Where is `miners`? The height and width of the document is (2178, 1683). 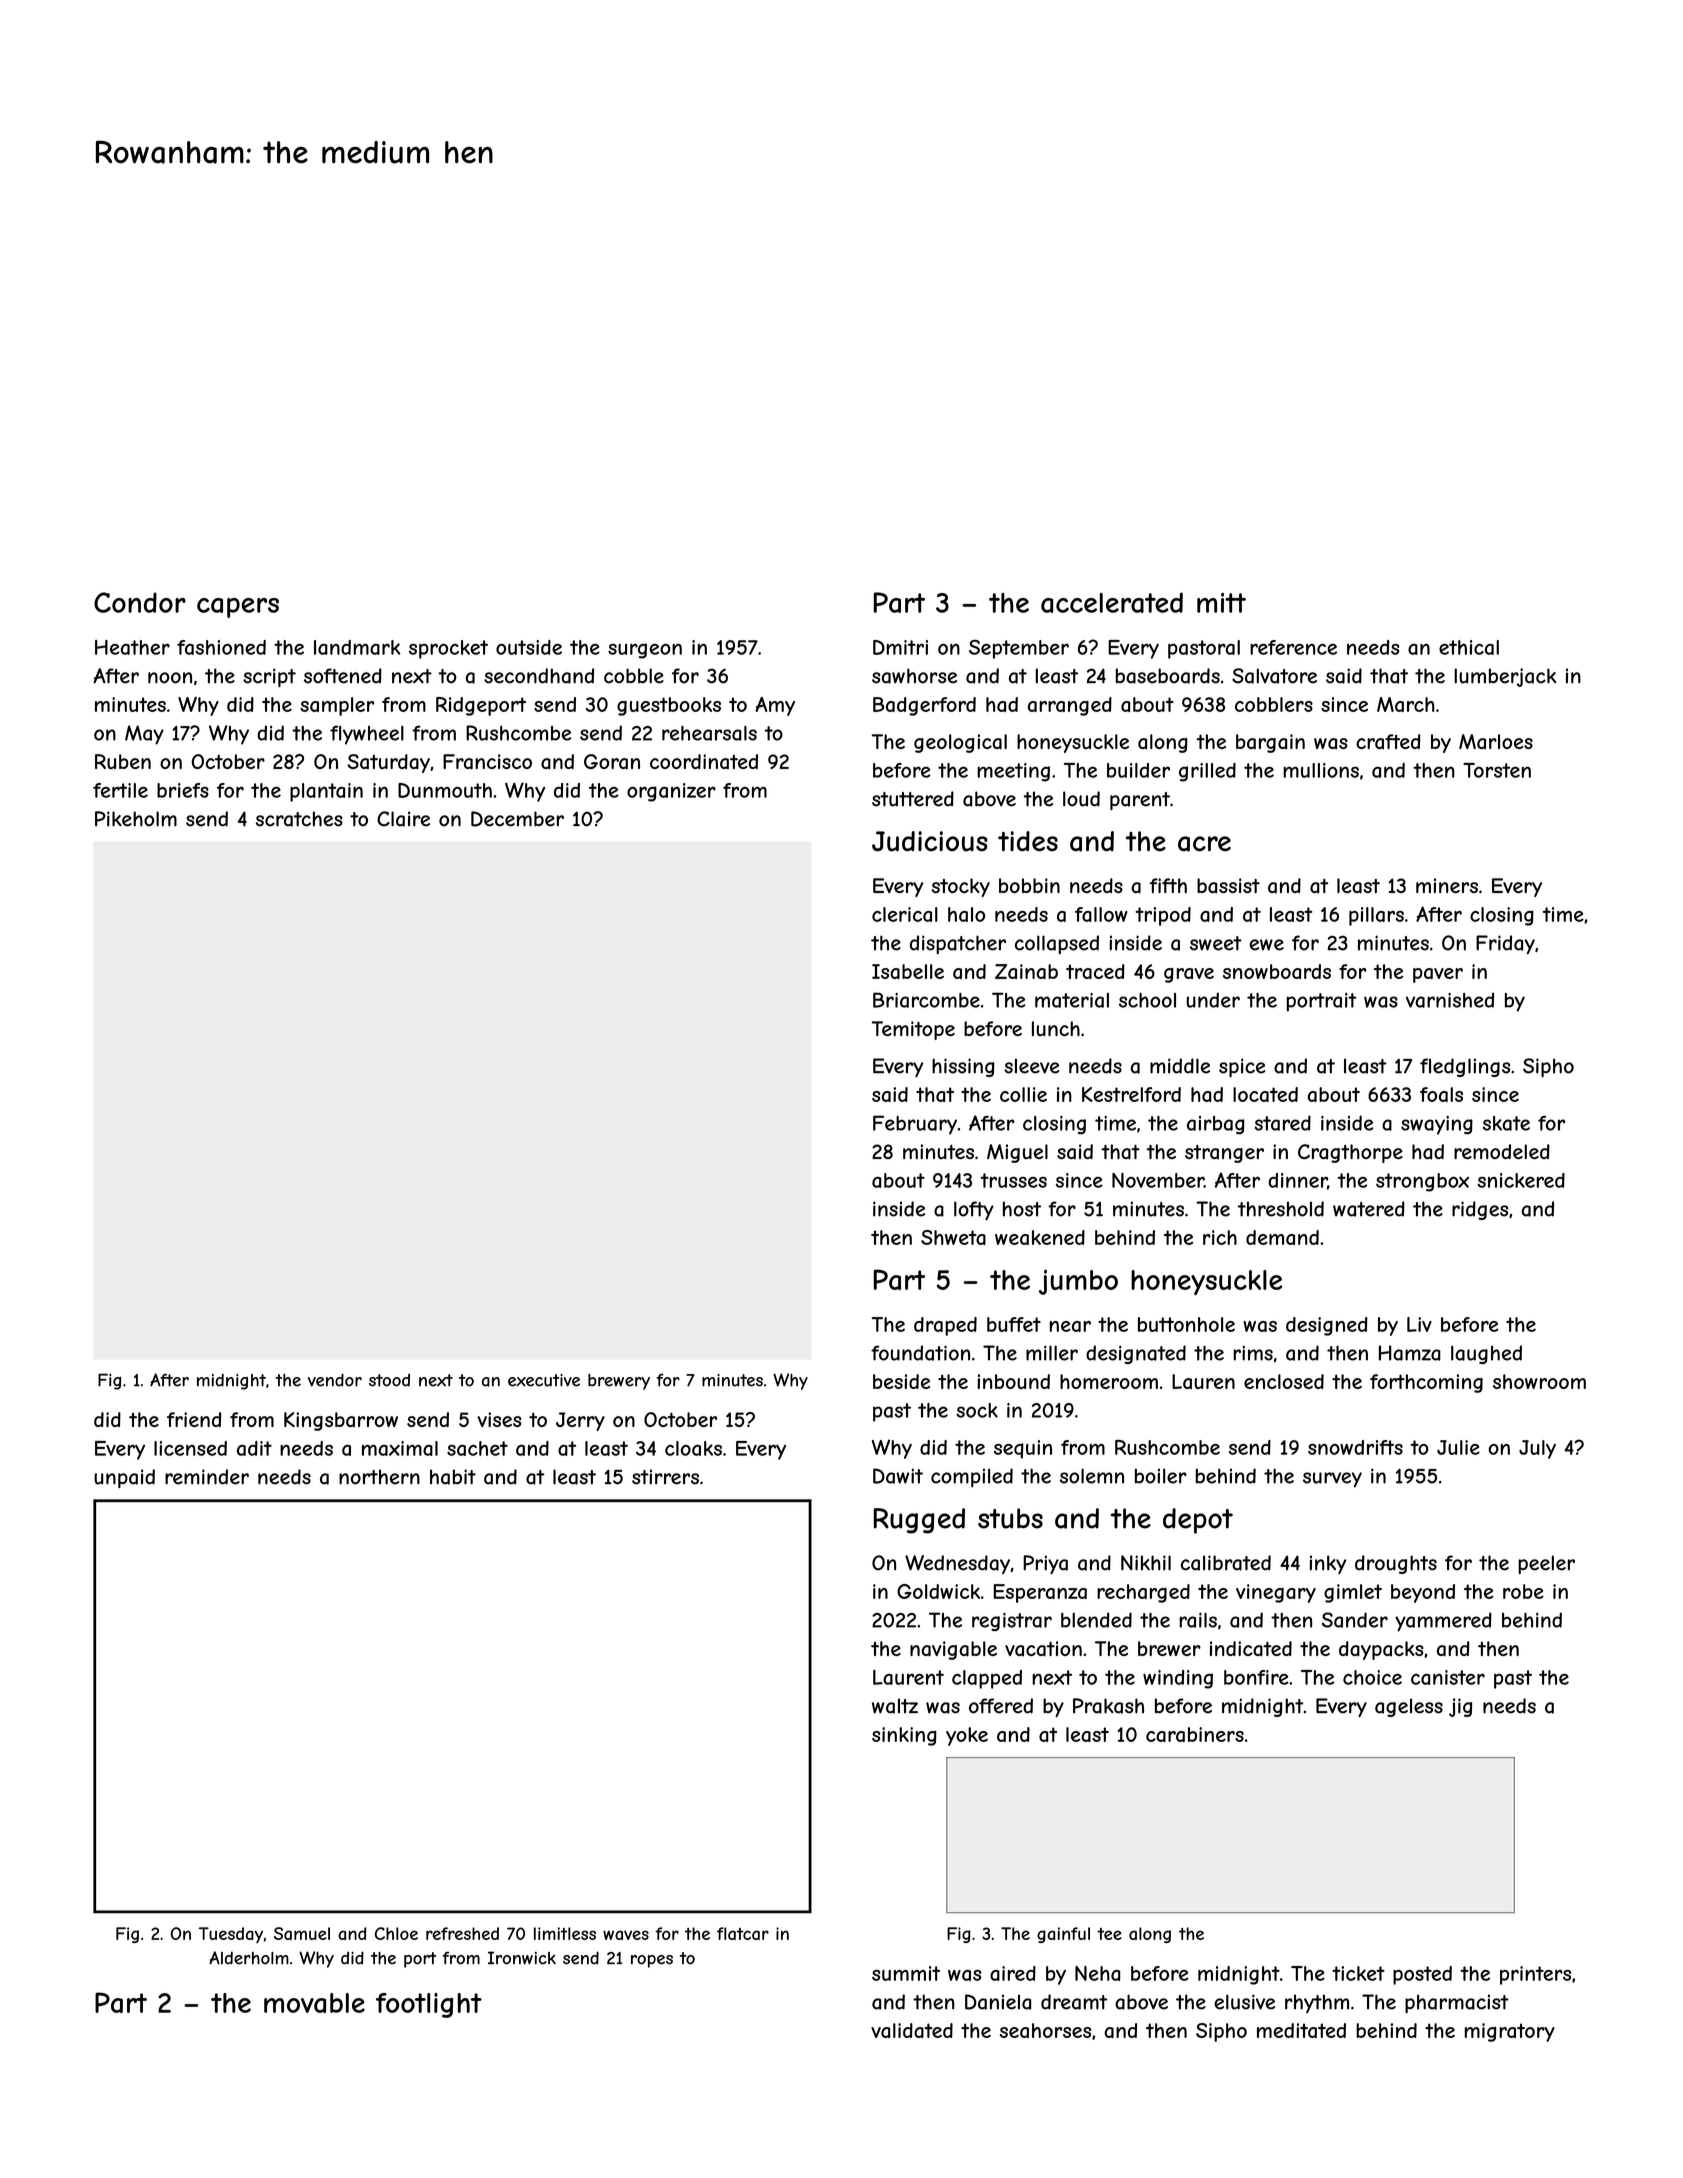
miners is located at coordinates (1447, 885).
